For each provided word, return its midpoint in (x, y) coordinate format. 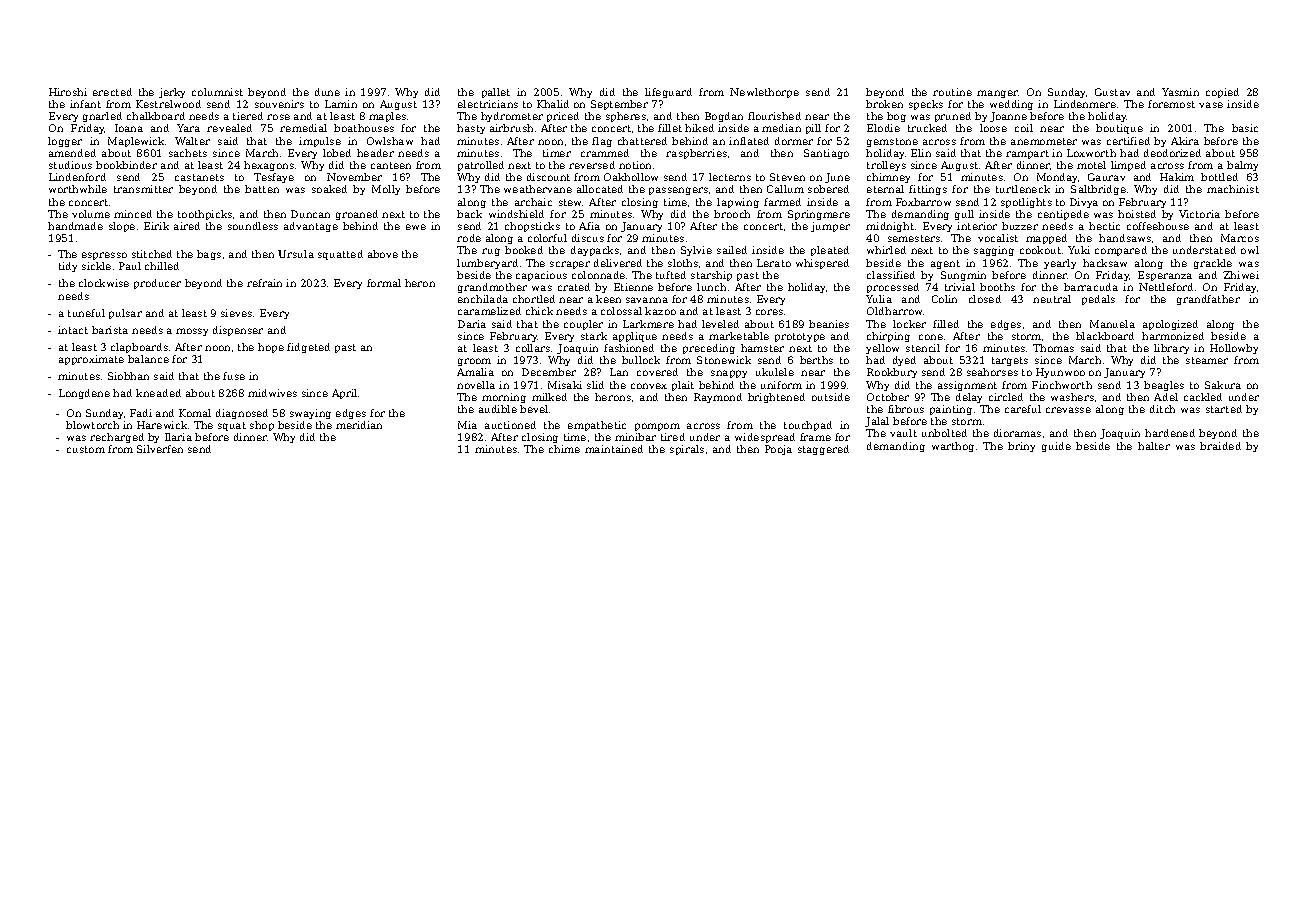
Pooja (778, 450)
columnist (217, 92)
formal (384, 283)
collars (533, 348)
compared (1121, 251)
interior (977, 226)
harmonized (1173, 336)
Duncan (310, 214)
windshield (516, 214)
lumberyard (487, 264)
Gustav (1112, 92)
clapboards (139, 348)
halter (1154, 446)
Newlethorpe (764, 93)
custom (86, 449)
